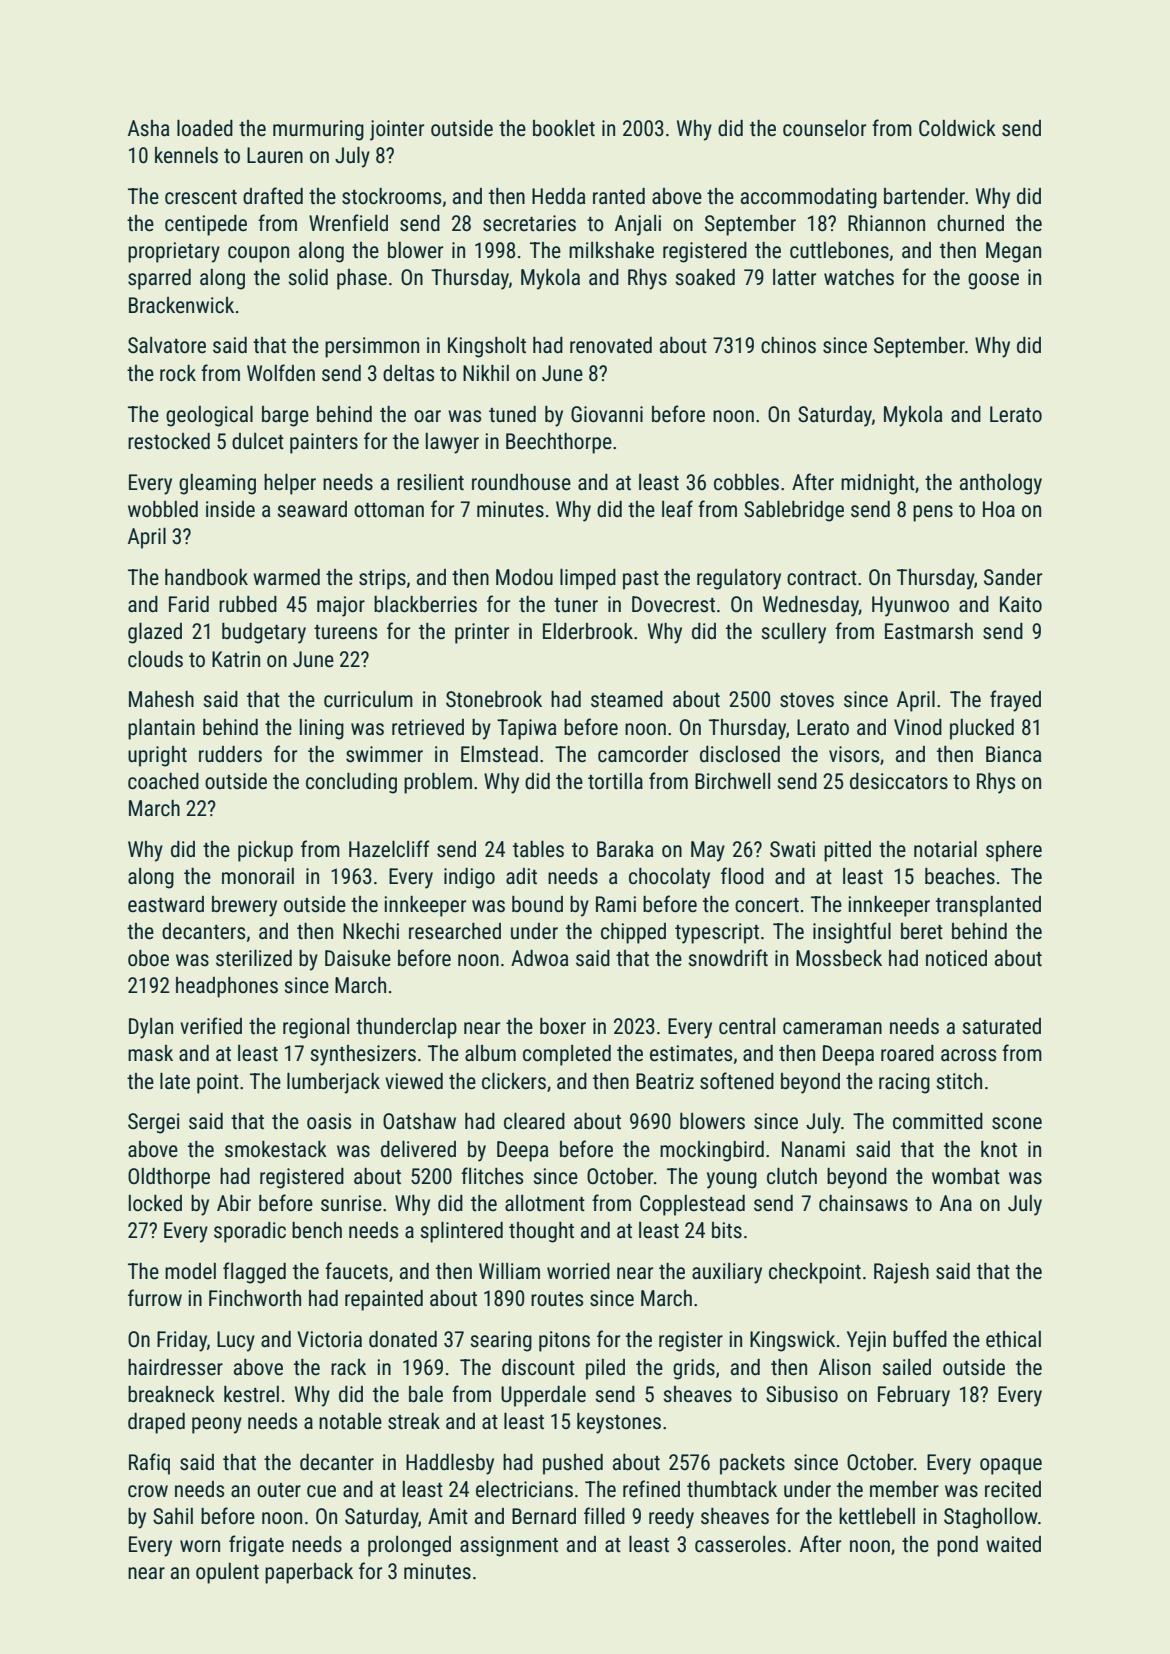  I want to click on casseroles, so click(740, 1544).
